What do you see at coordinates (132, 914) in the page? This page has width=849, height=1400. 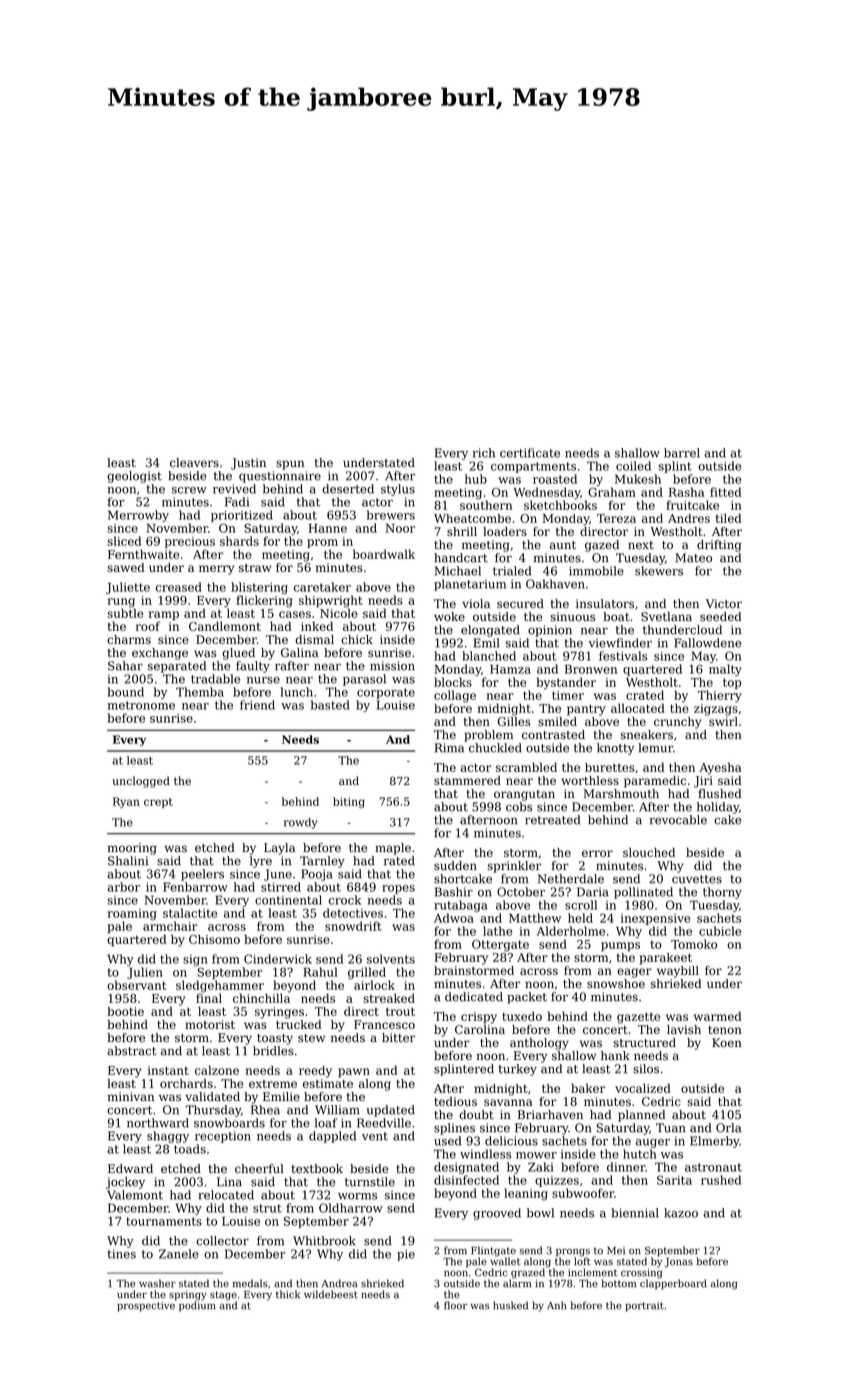 I see `roaming` at bounding box center [132, 914].
